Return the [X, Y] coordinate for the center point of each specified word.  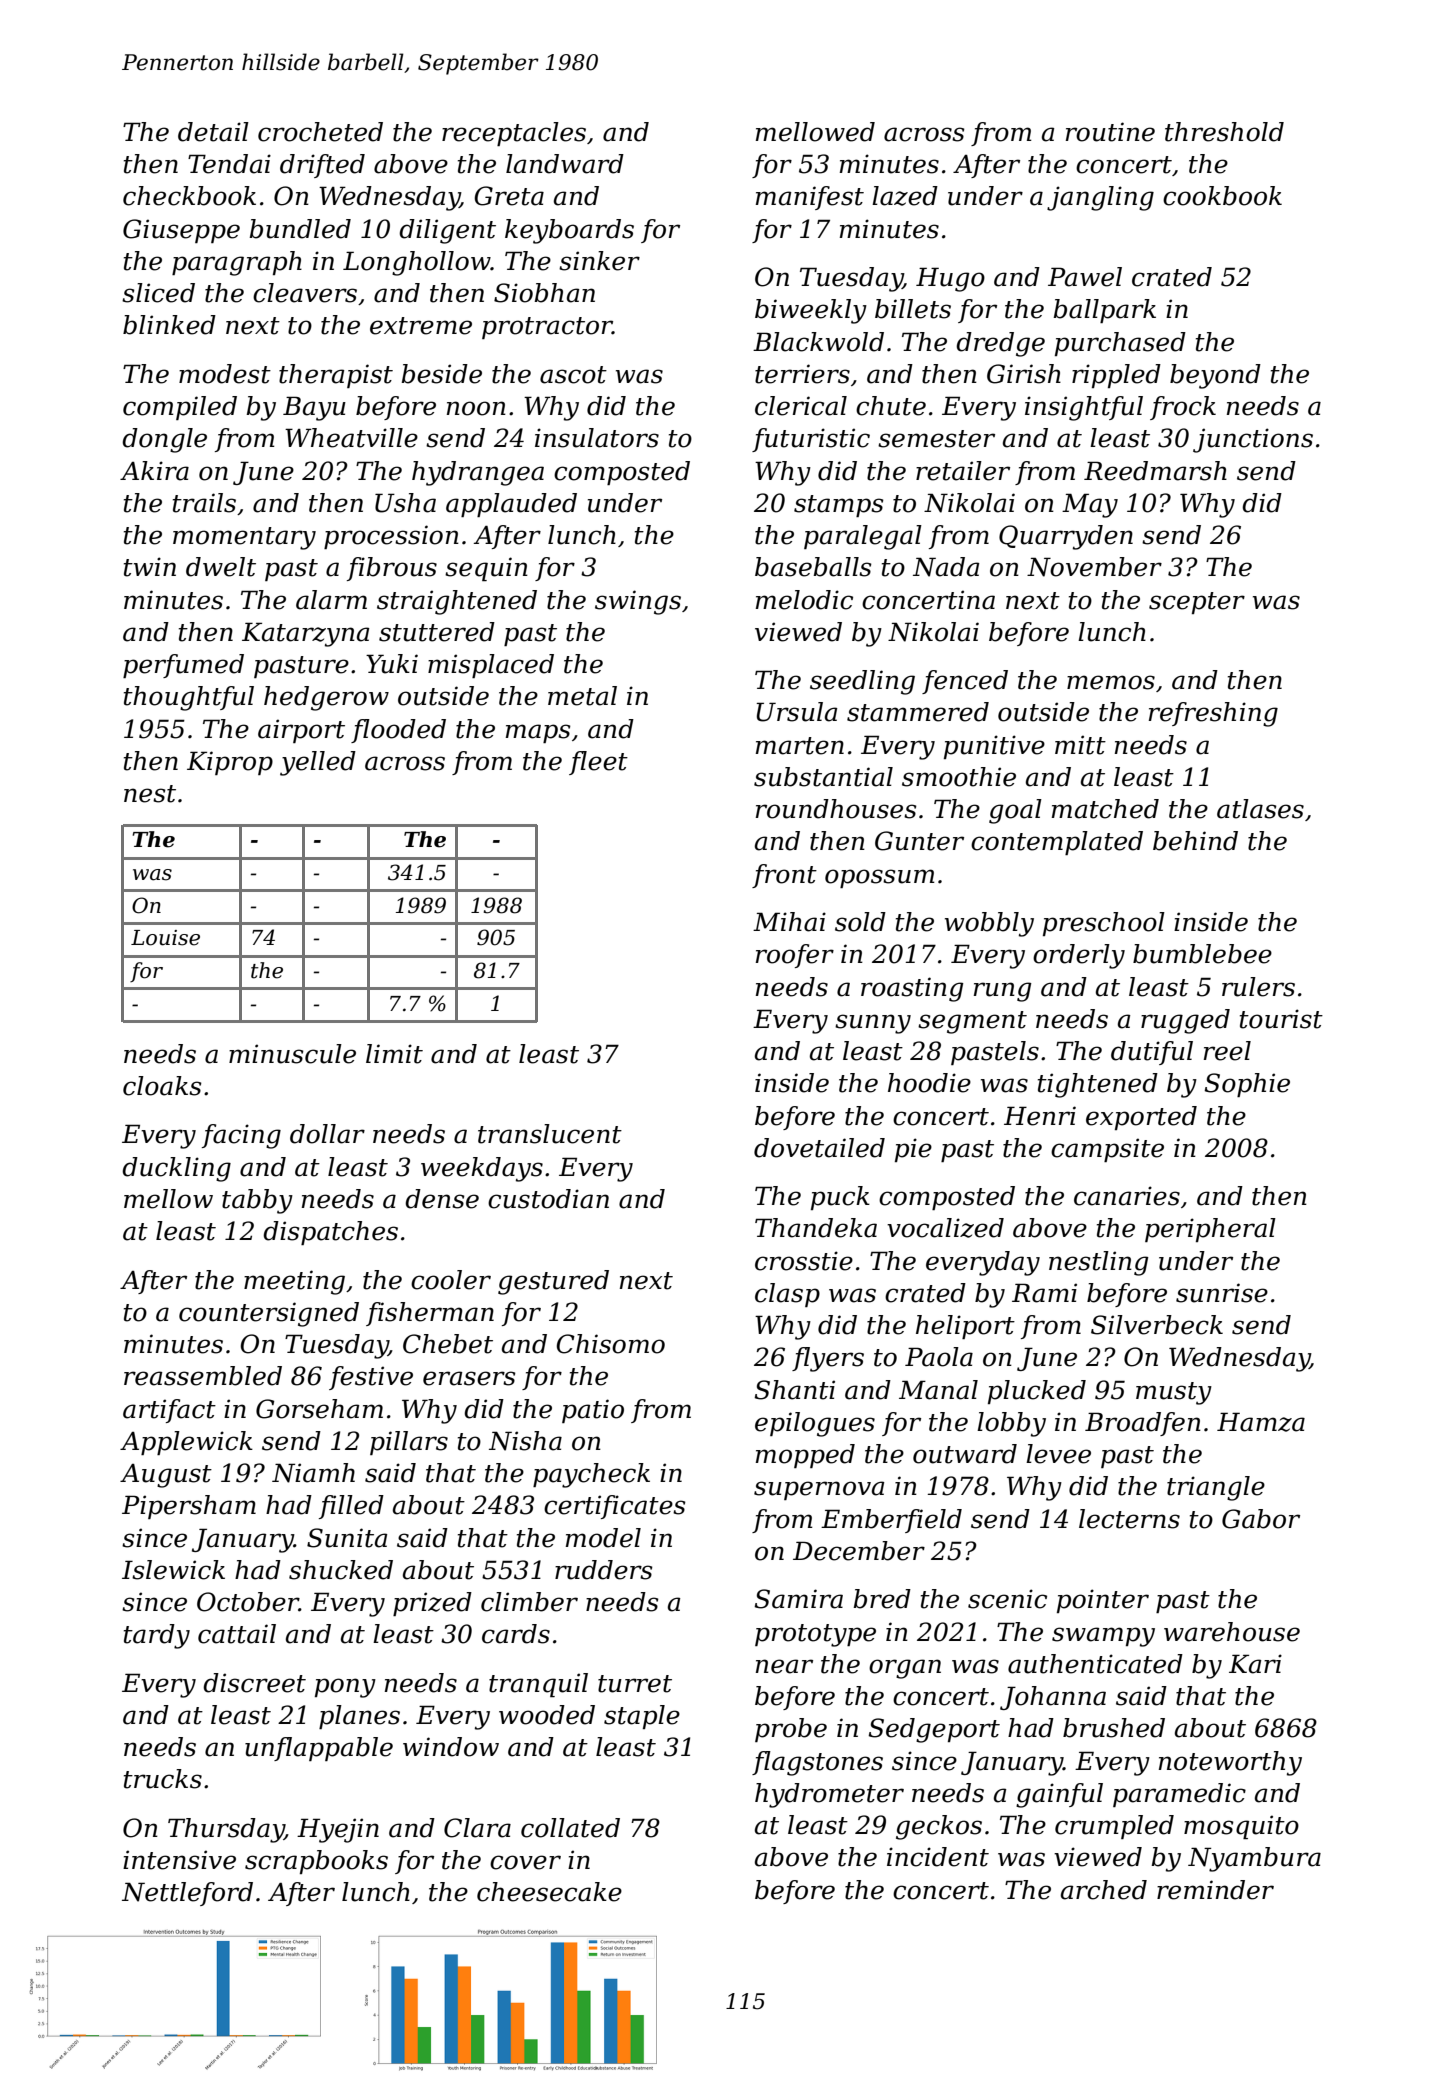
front [784, 876]
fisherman [430, 1314]
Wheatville [351, 438]
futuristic [811, 440]
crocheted [320, 132]
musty [1174, 1393]
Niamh [313, 1473]
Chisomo [611, 1344]
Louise [165, 938]
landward [565, 164]
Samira [798, 1599]
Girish [1024, 374]
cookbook [1222, 196]
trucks [163, 1779]
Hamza [1261, 1422]
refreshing [1213, 714]
